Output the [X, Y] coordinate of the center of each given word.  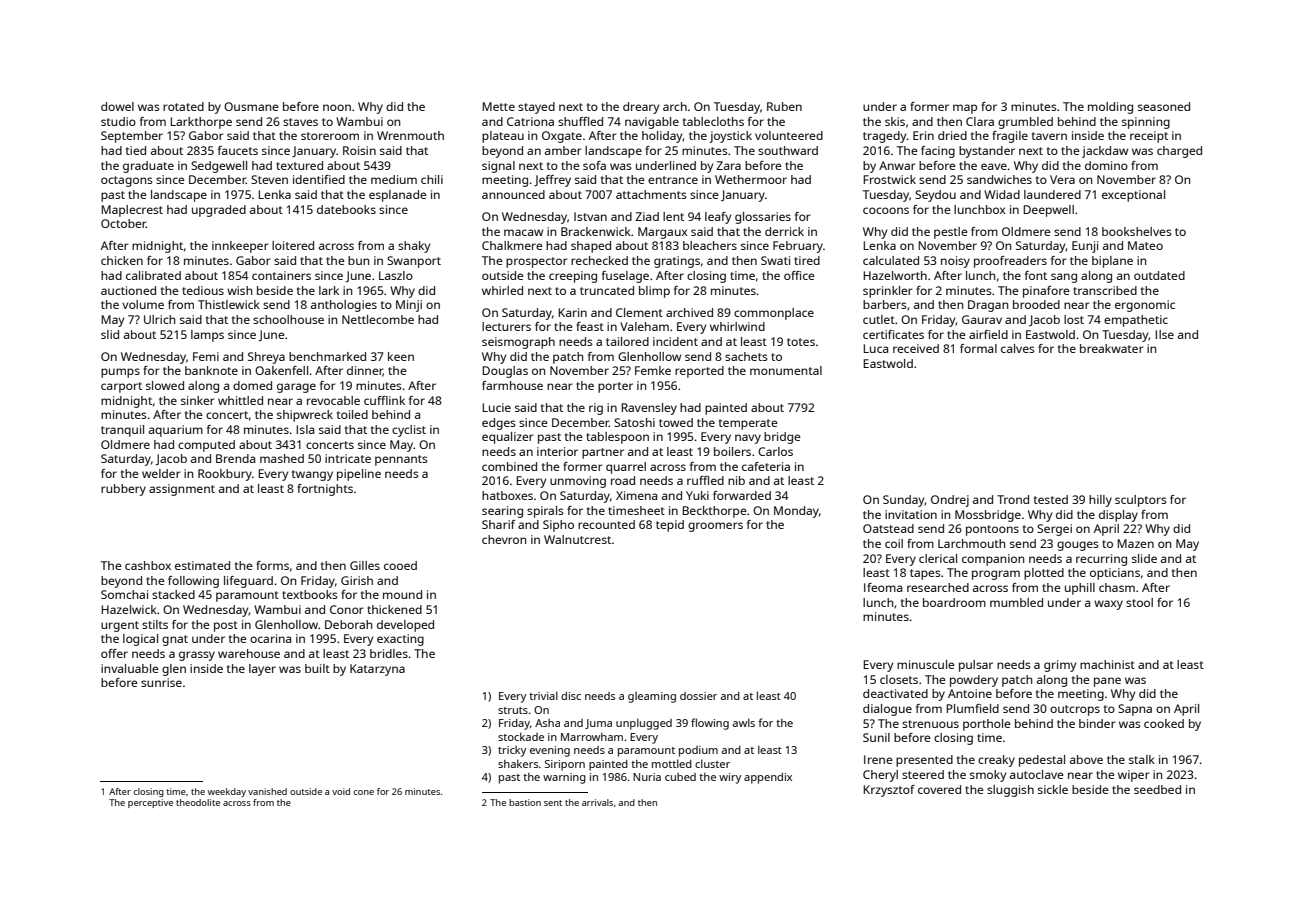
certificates [893, 334]
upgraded [219, 211]
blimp [654, 292]
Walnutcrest [577, 539]
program [996, 575]
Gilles [365, 565]
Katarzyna [377, 670]
